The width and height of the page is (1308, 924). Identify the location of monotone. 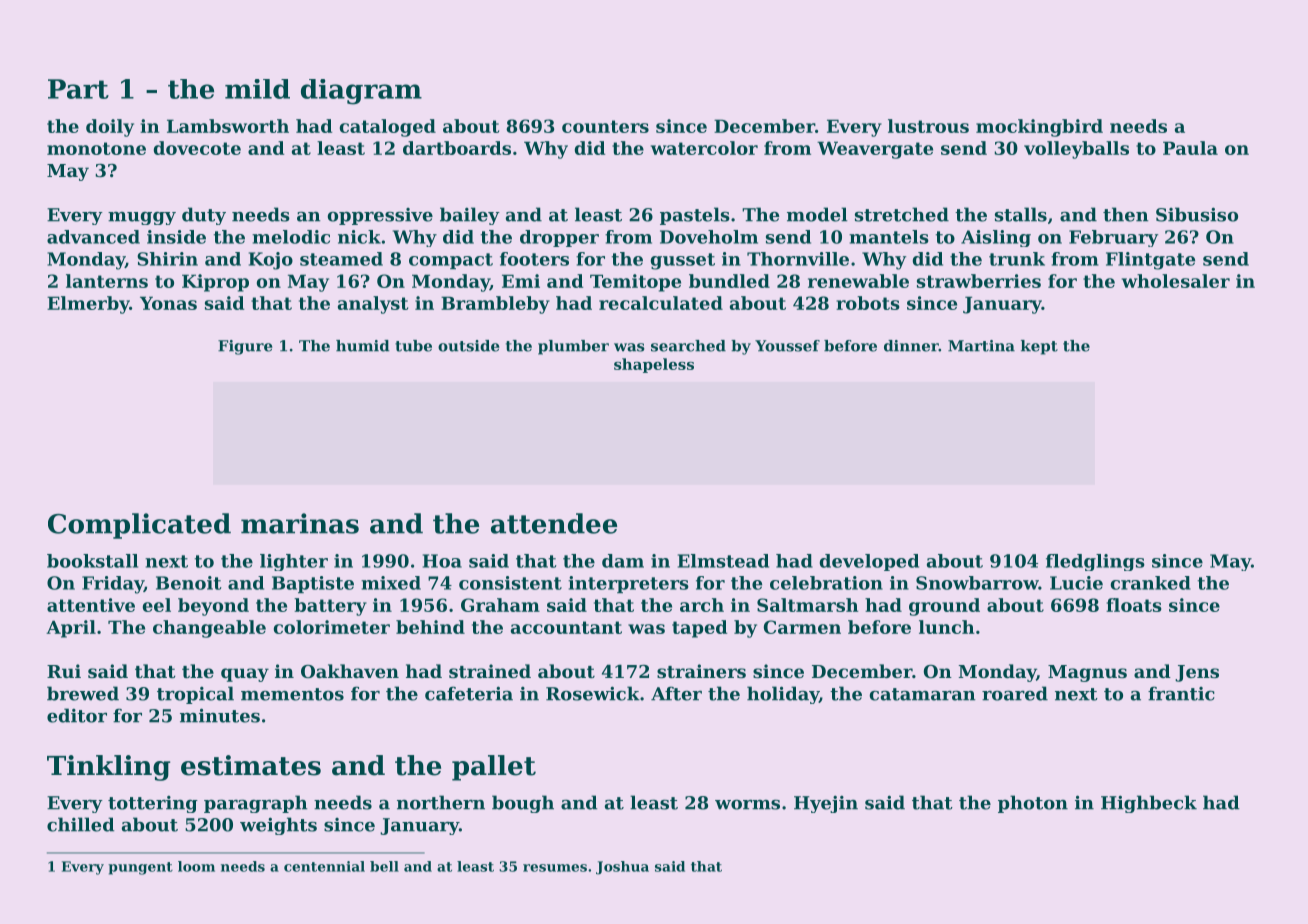
(96, 148).
